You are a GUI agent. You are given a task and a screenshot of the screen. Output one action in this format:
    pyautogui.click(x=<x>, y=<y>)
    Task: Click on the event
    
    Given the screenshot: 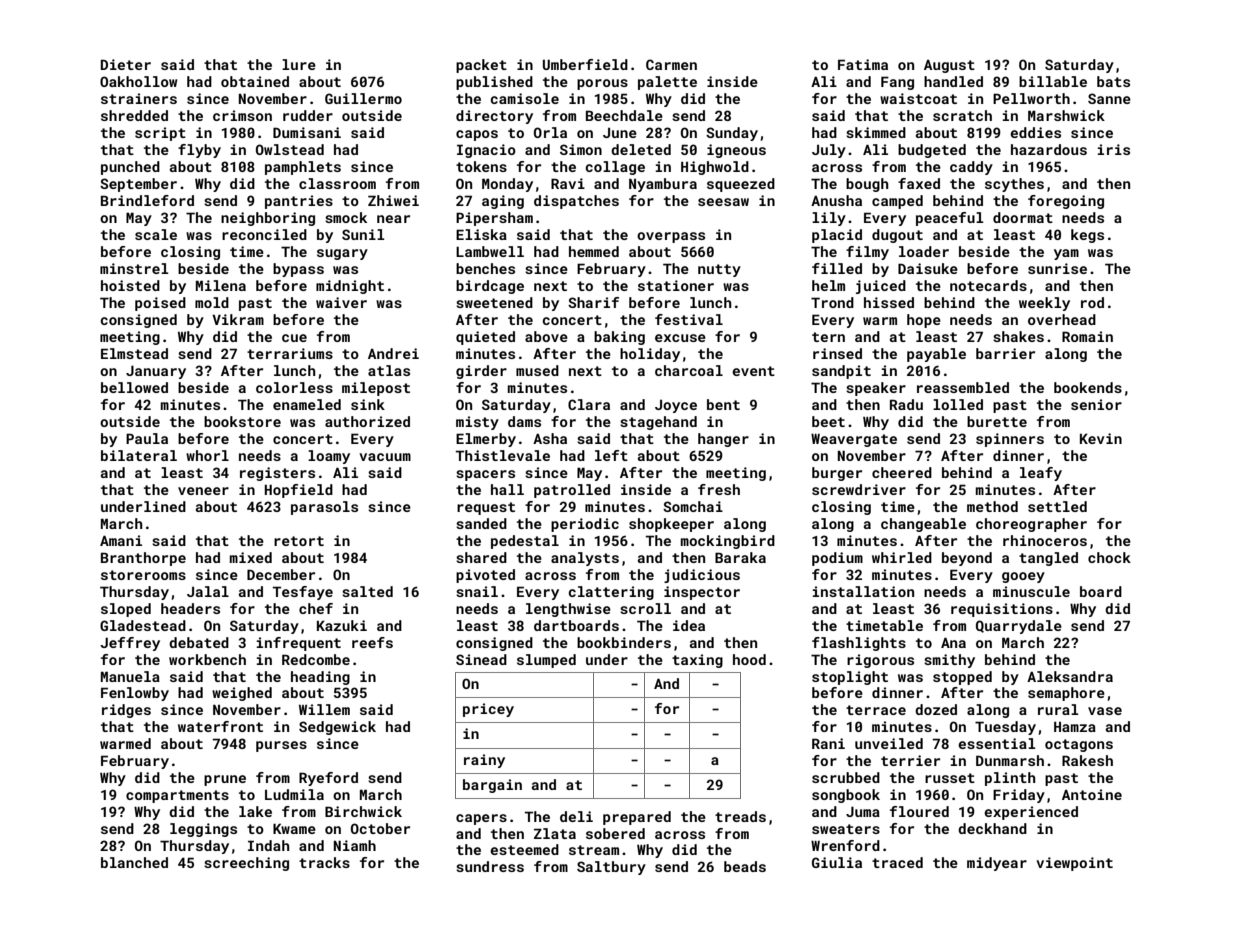 What is the action you would take?
    pyautogui.click(x=753, y=371)
